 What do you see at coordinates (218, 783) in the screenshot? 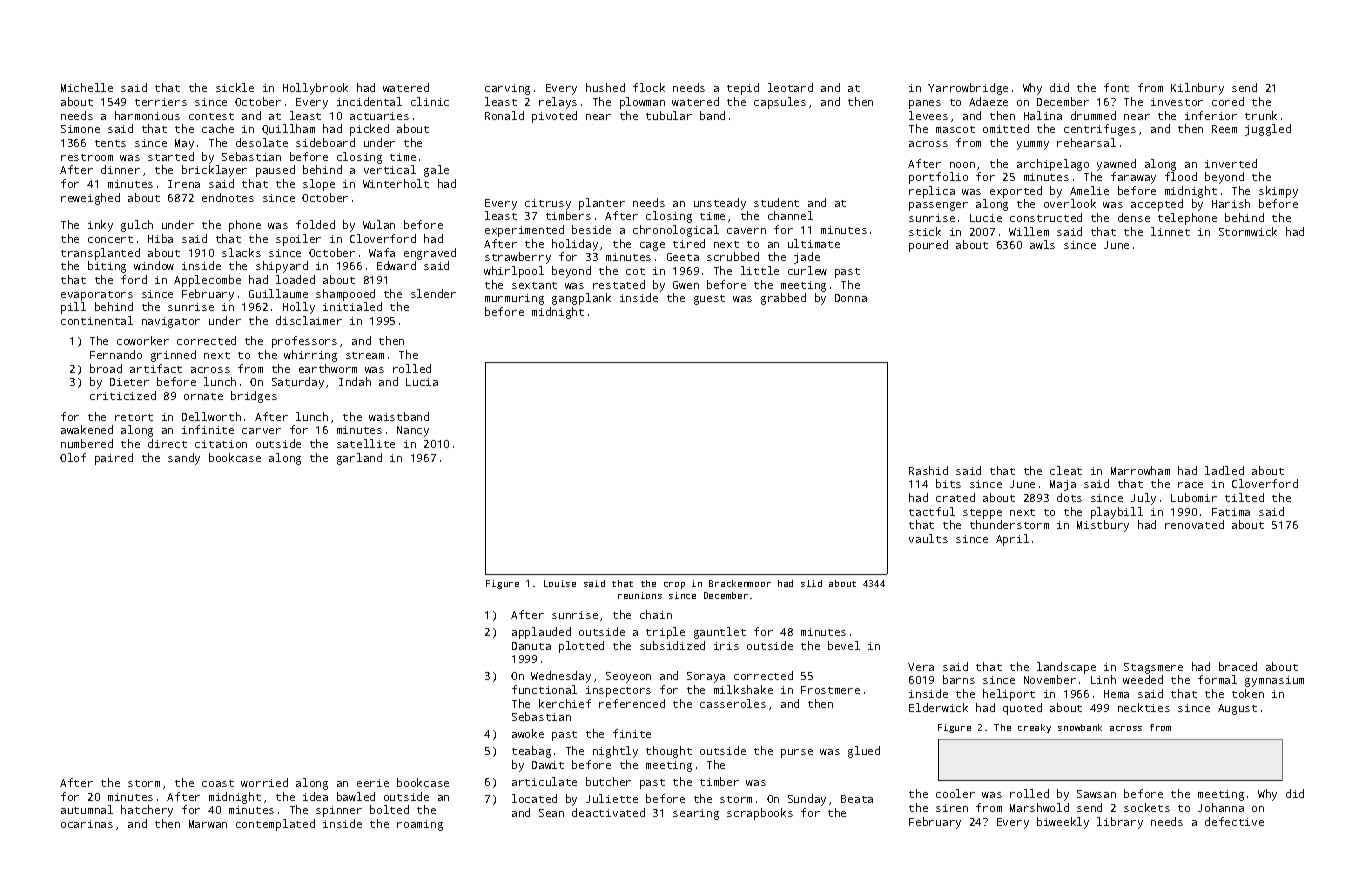
I see `coast` at bounding box center [218, 783].
